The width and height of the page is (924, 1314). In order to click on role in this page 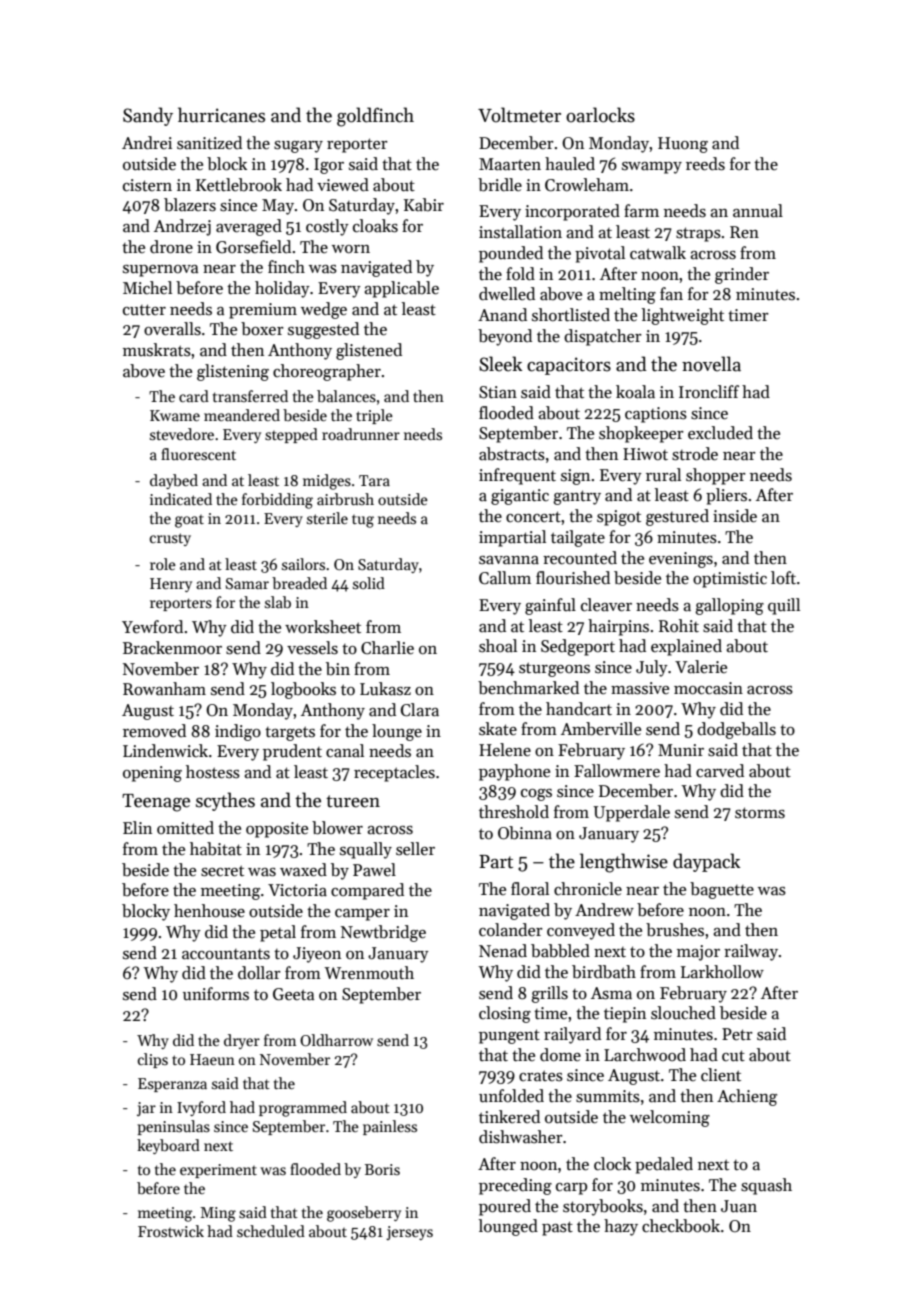, I will do `click(163, 564)`.
